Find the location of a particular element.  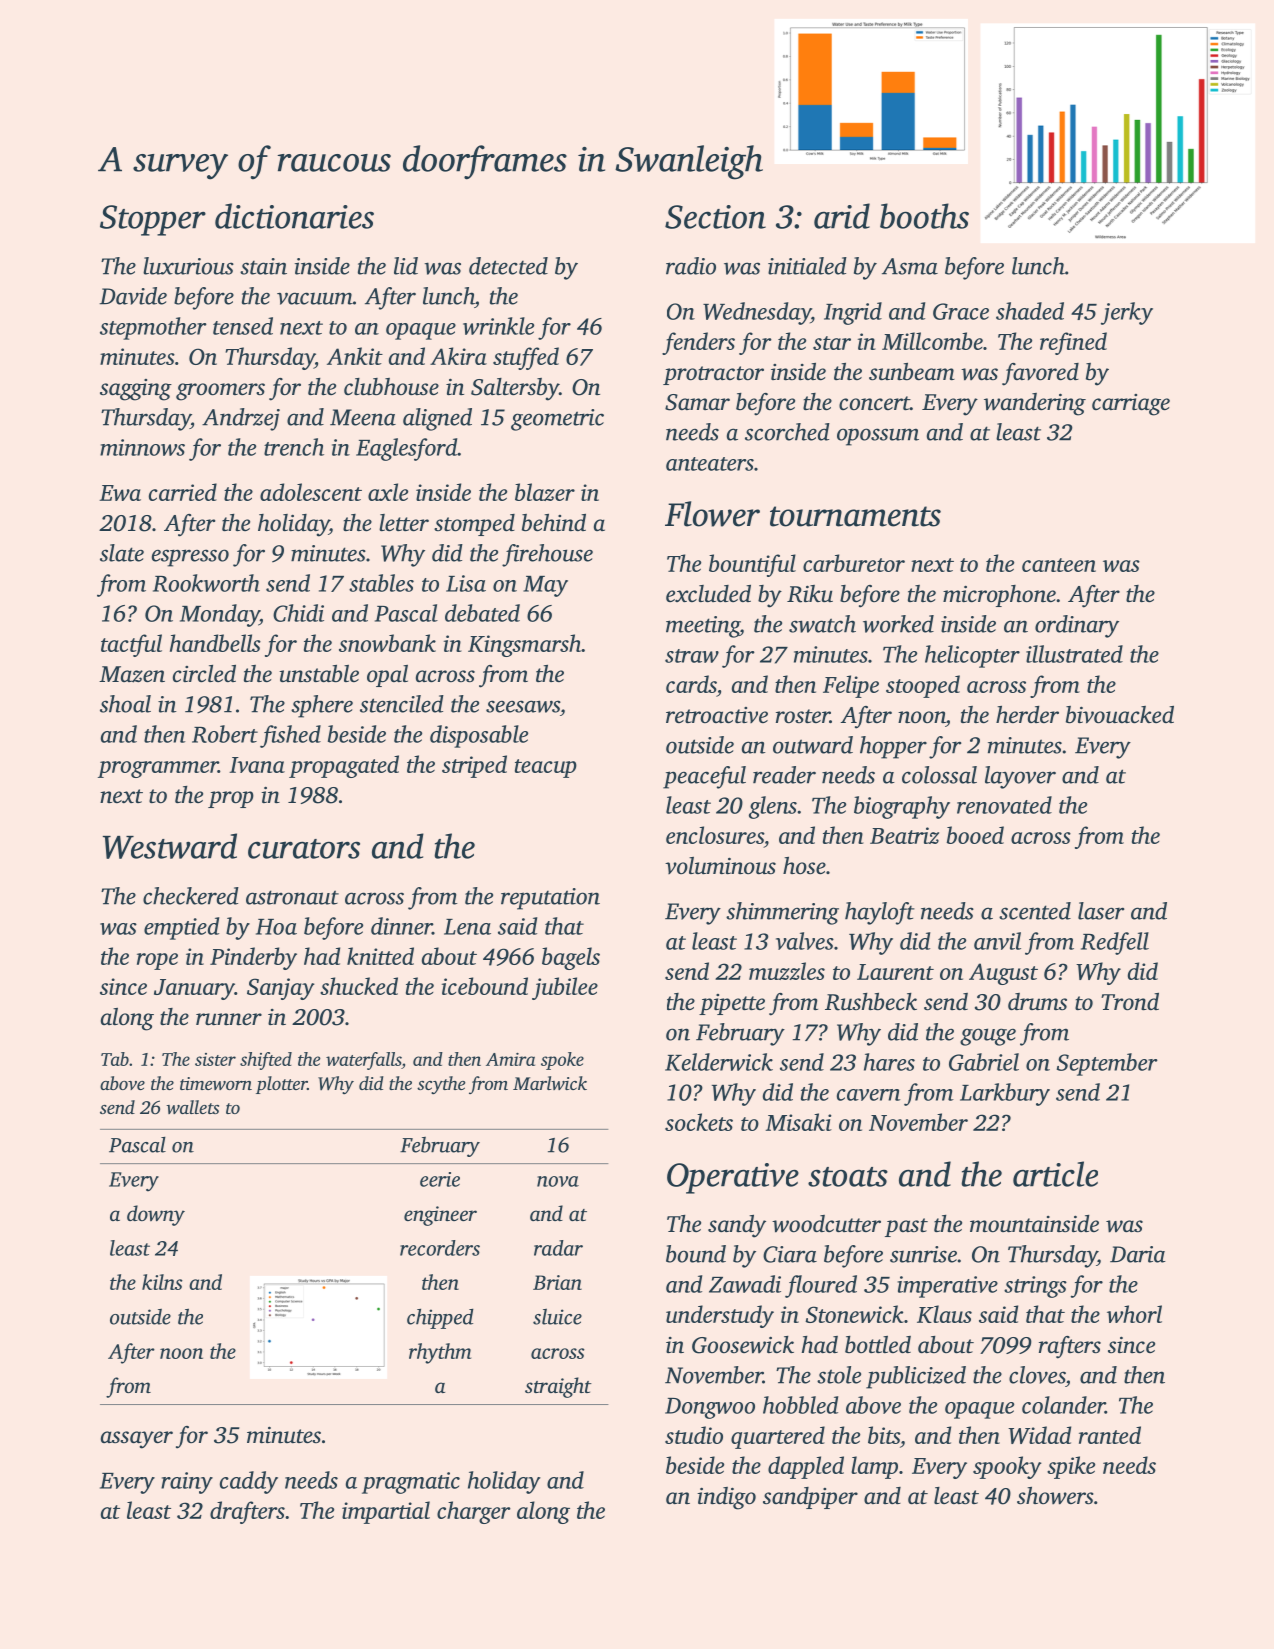

stenciled is located at coordinates (402, 704).
